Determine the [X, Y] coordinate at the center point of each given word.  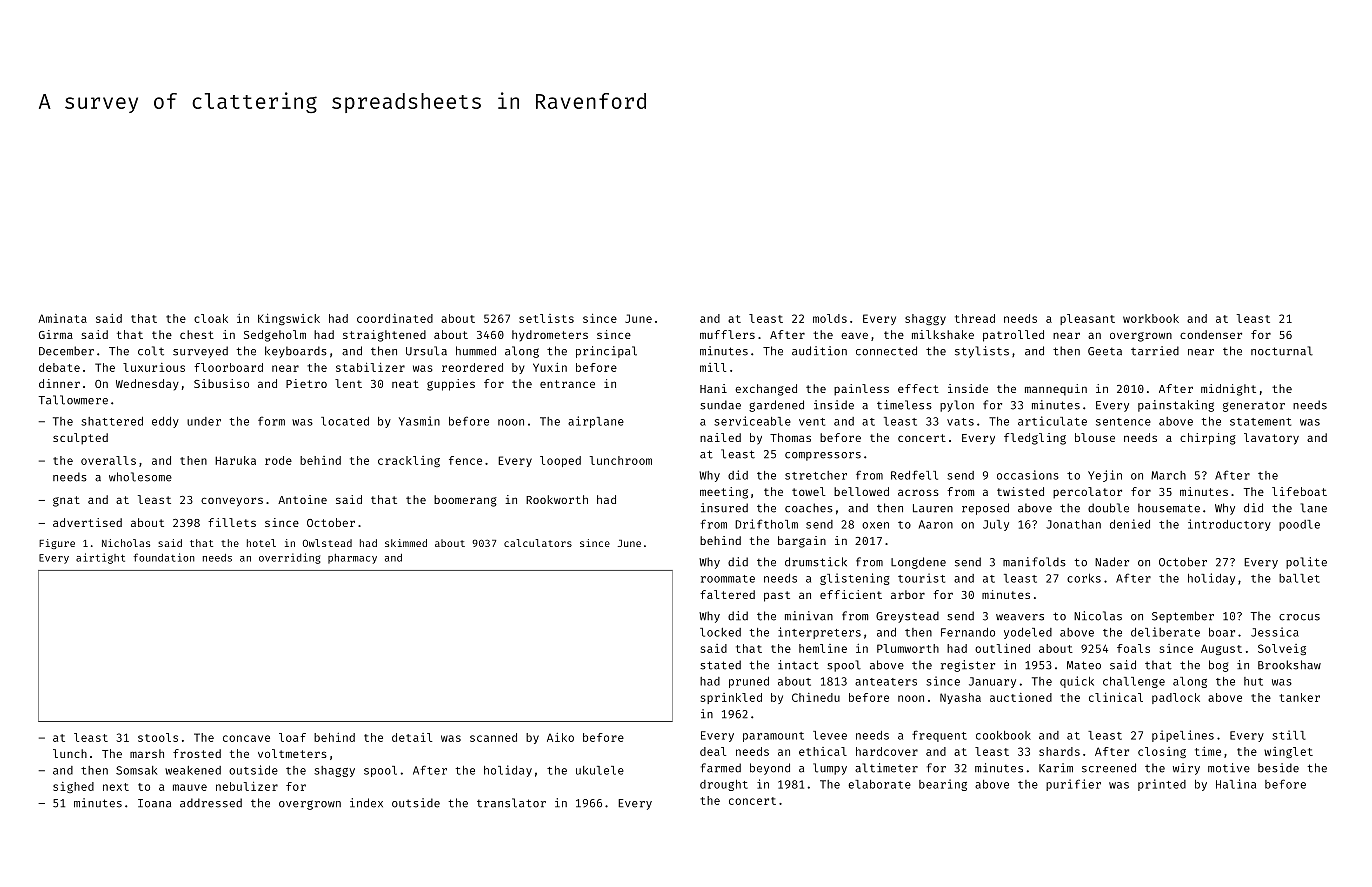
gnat [66, 501]
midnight [1228, 390]
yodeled [1028, 633]
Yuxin [550, 367]
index [366, 803]
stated [720, 665]
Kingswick [289, 319]
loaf [292, 737]
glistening [855, 579]
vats [960, 422]
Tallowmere [73, 400]
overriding [290, 558]
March [1168, 475]
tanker [1299, 697]
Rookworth [557, 499]
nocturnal [1282, 351]
